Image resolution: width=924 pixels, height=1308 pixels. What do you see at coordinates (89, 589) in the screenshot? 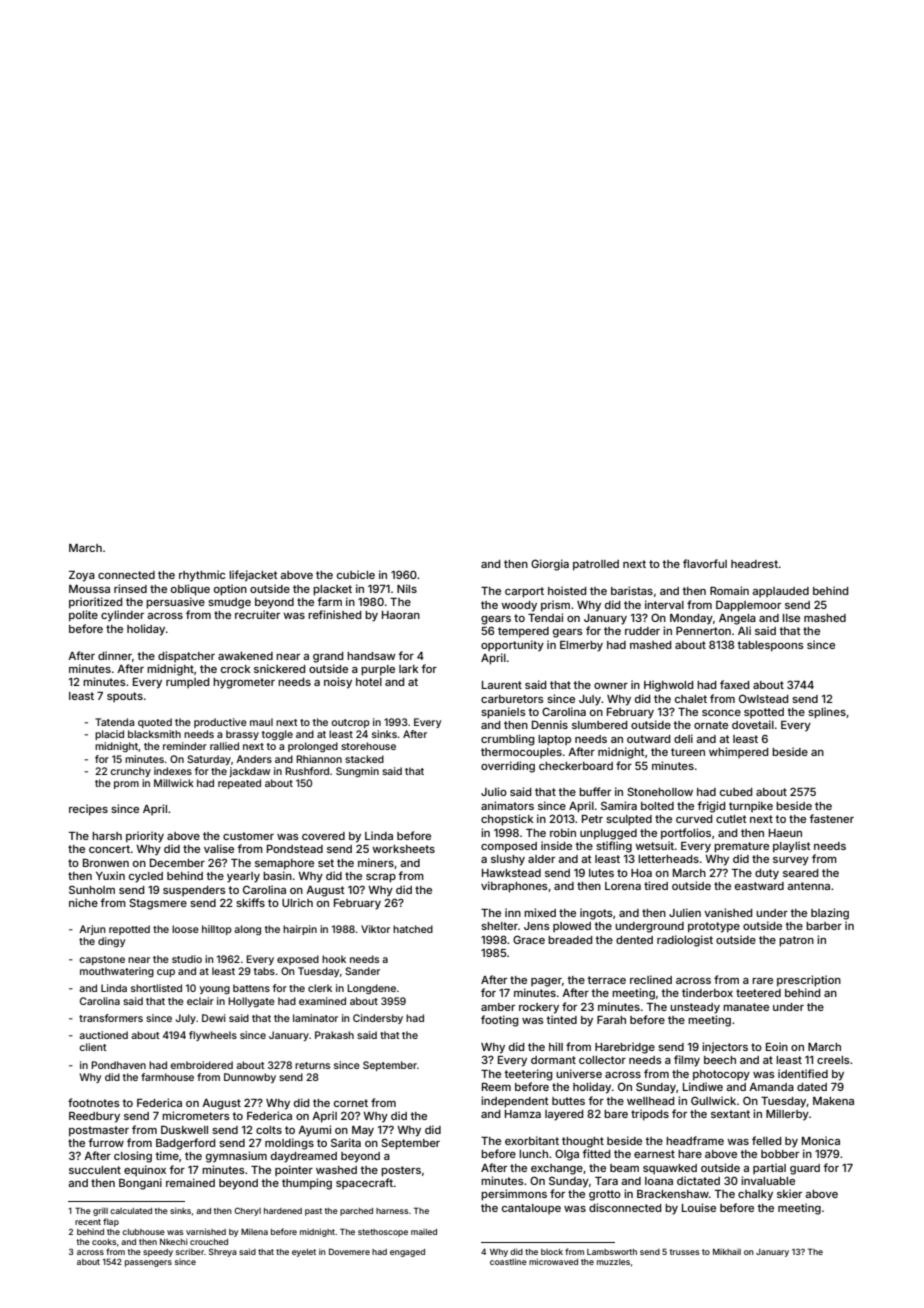
I see `Moussa` at bounding box center [89, 589].
